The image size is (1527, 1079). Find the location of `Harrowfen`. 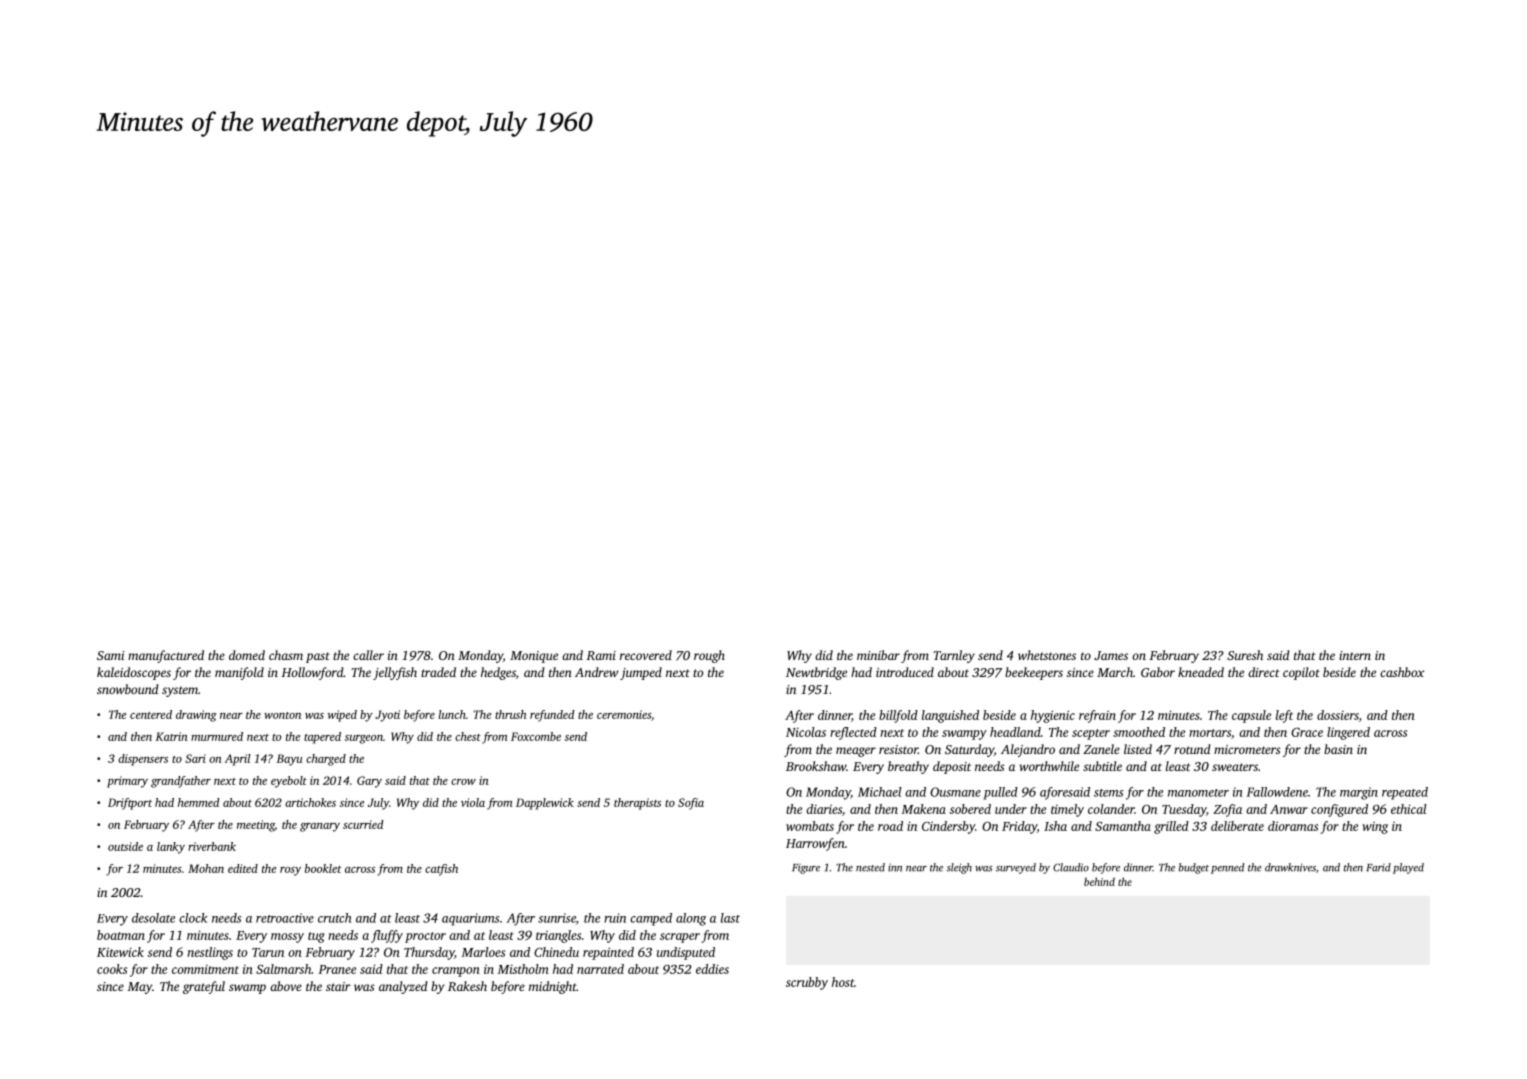

Harrowfen is located at coordinates (815, 844).
